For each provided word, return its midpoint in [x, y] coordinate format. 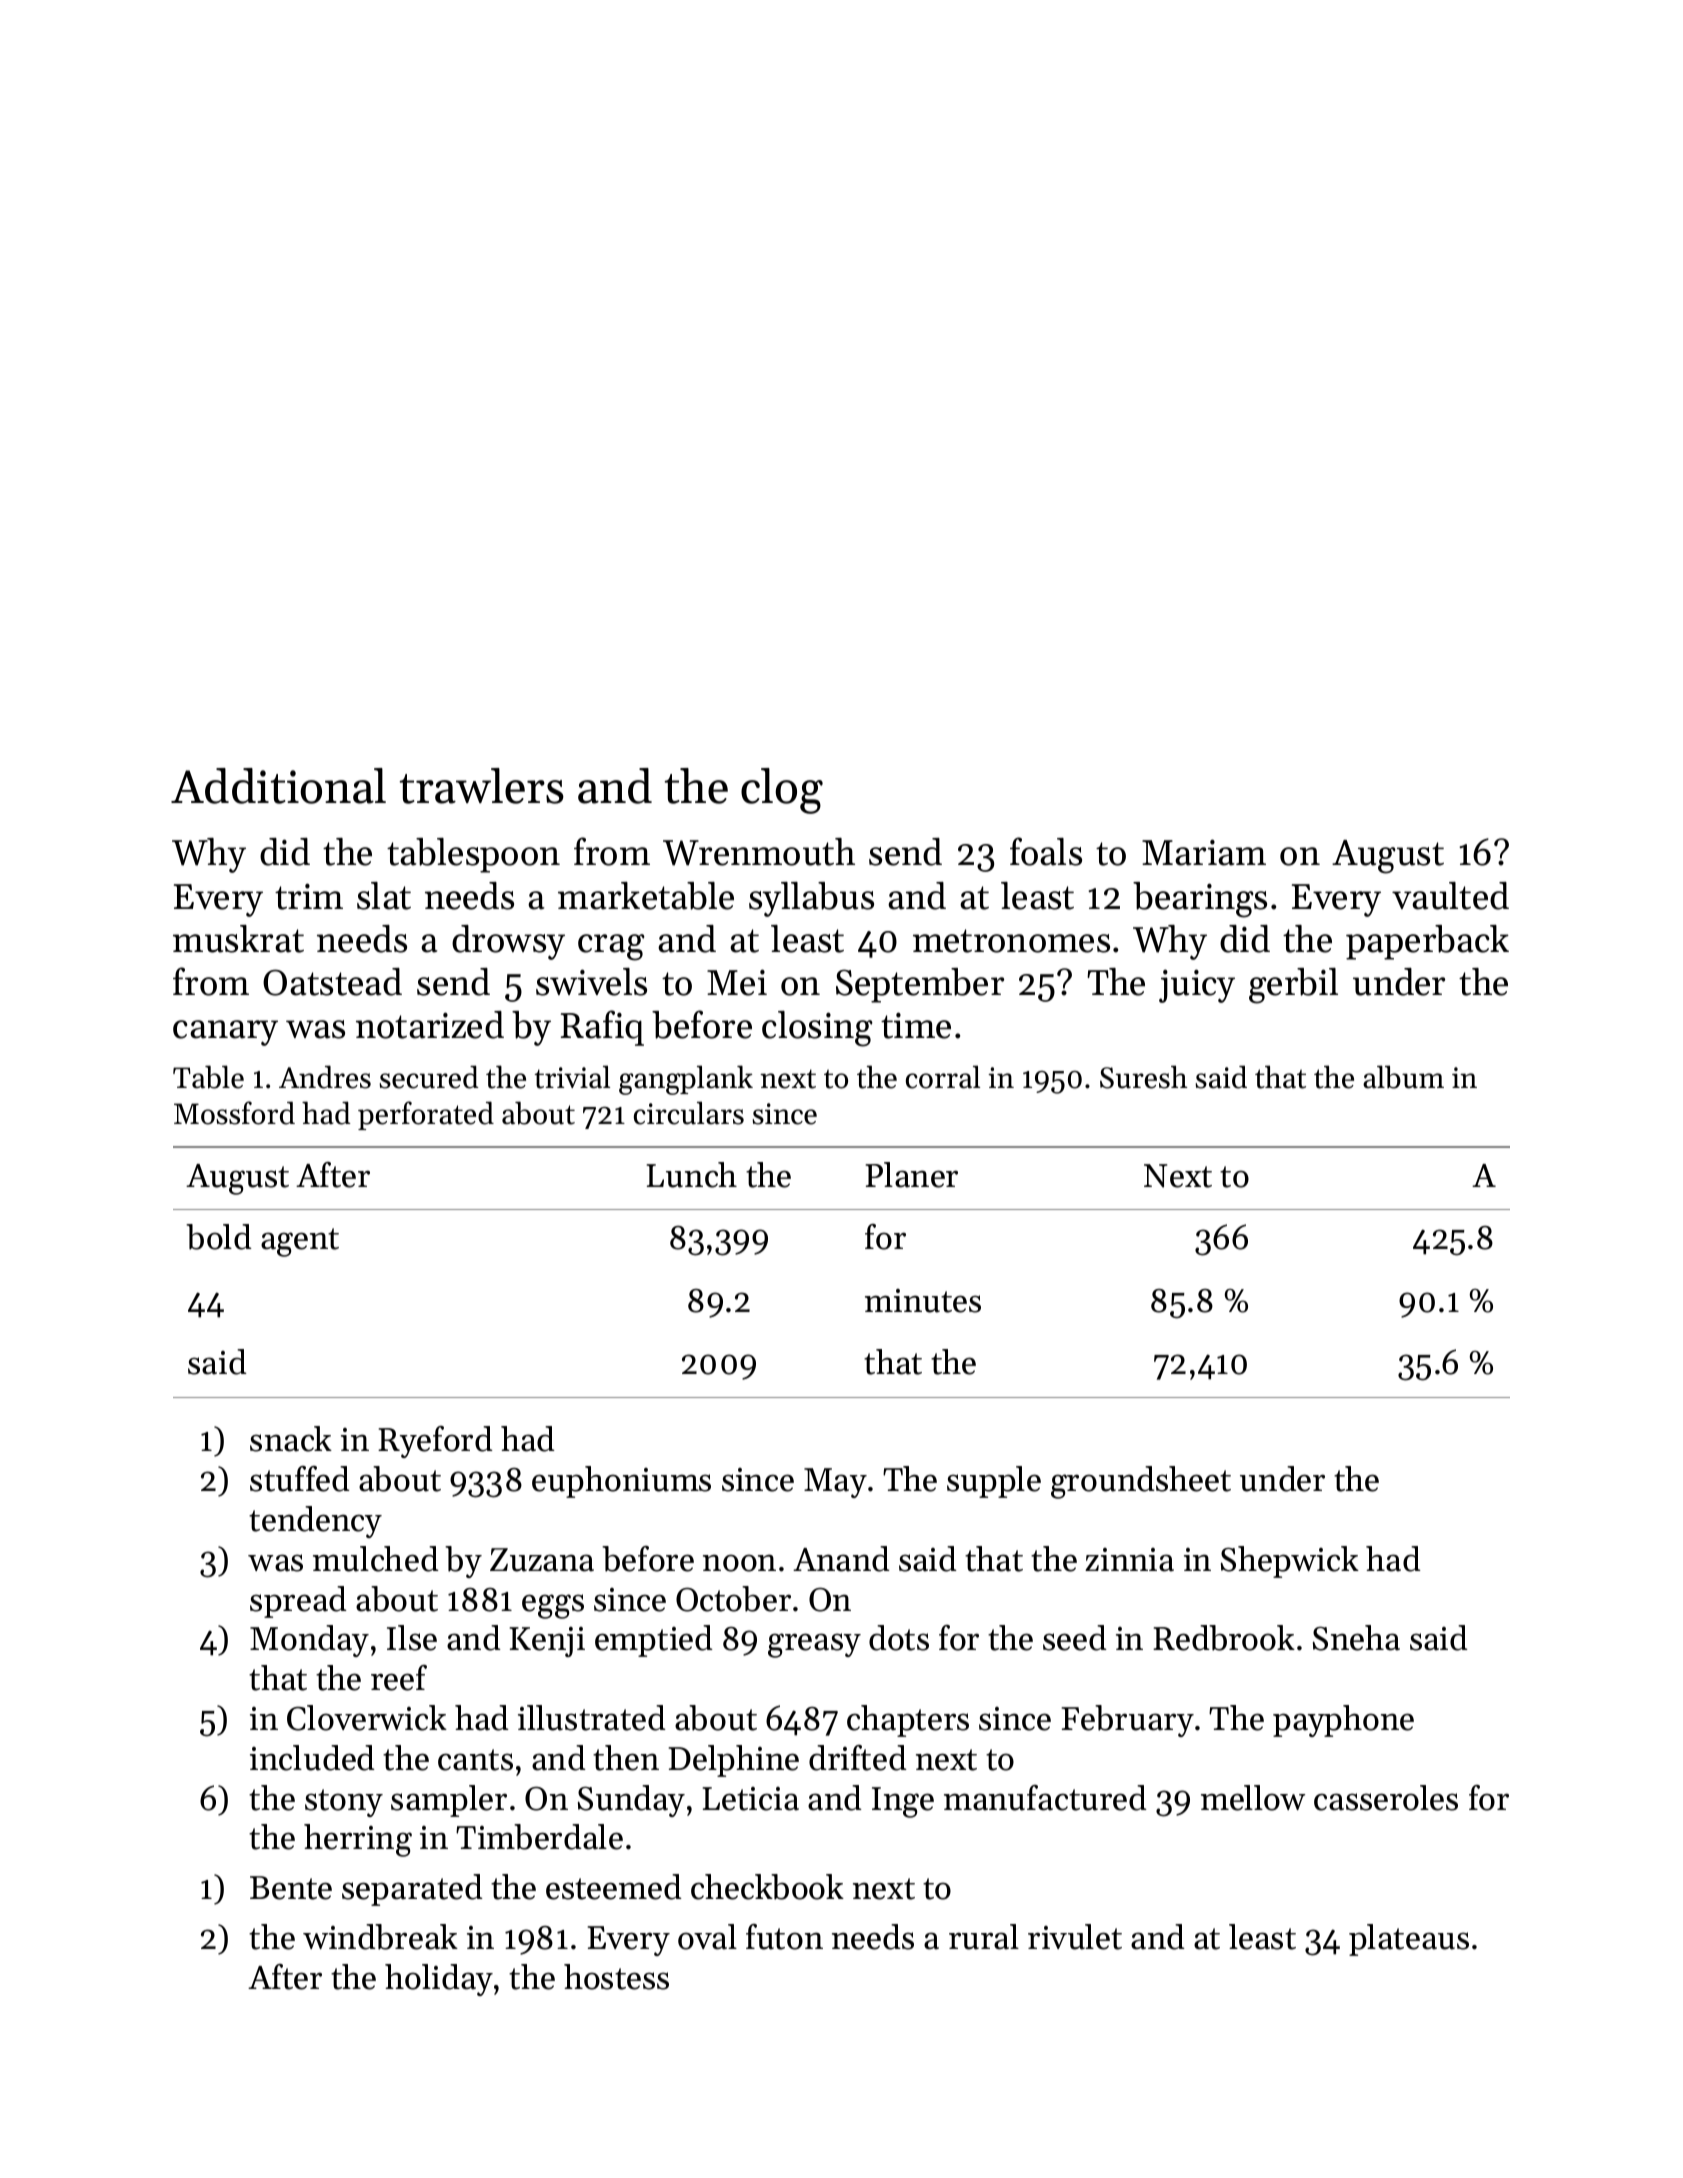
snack [291, 1439]
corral [943, 1077]
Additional [278, 786]
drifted [858, 1758]
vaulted [1450, 896]
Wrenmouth [759, 852]
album [1403, 1077]
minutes [923, 1301]
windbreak [380, 1937]
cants [475, 1760]
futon [784, 1937]
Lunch [692, 1175]
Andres [325, 1077]
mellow [1253, 1798]
